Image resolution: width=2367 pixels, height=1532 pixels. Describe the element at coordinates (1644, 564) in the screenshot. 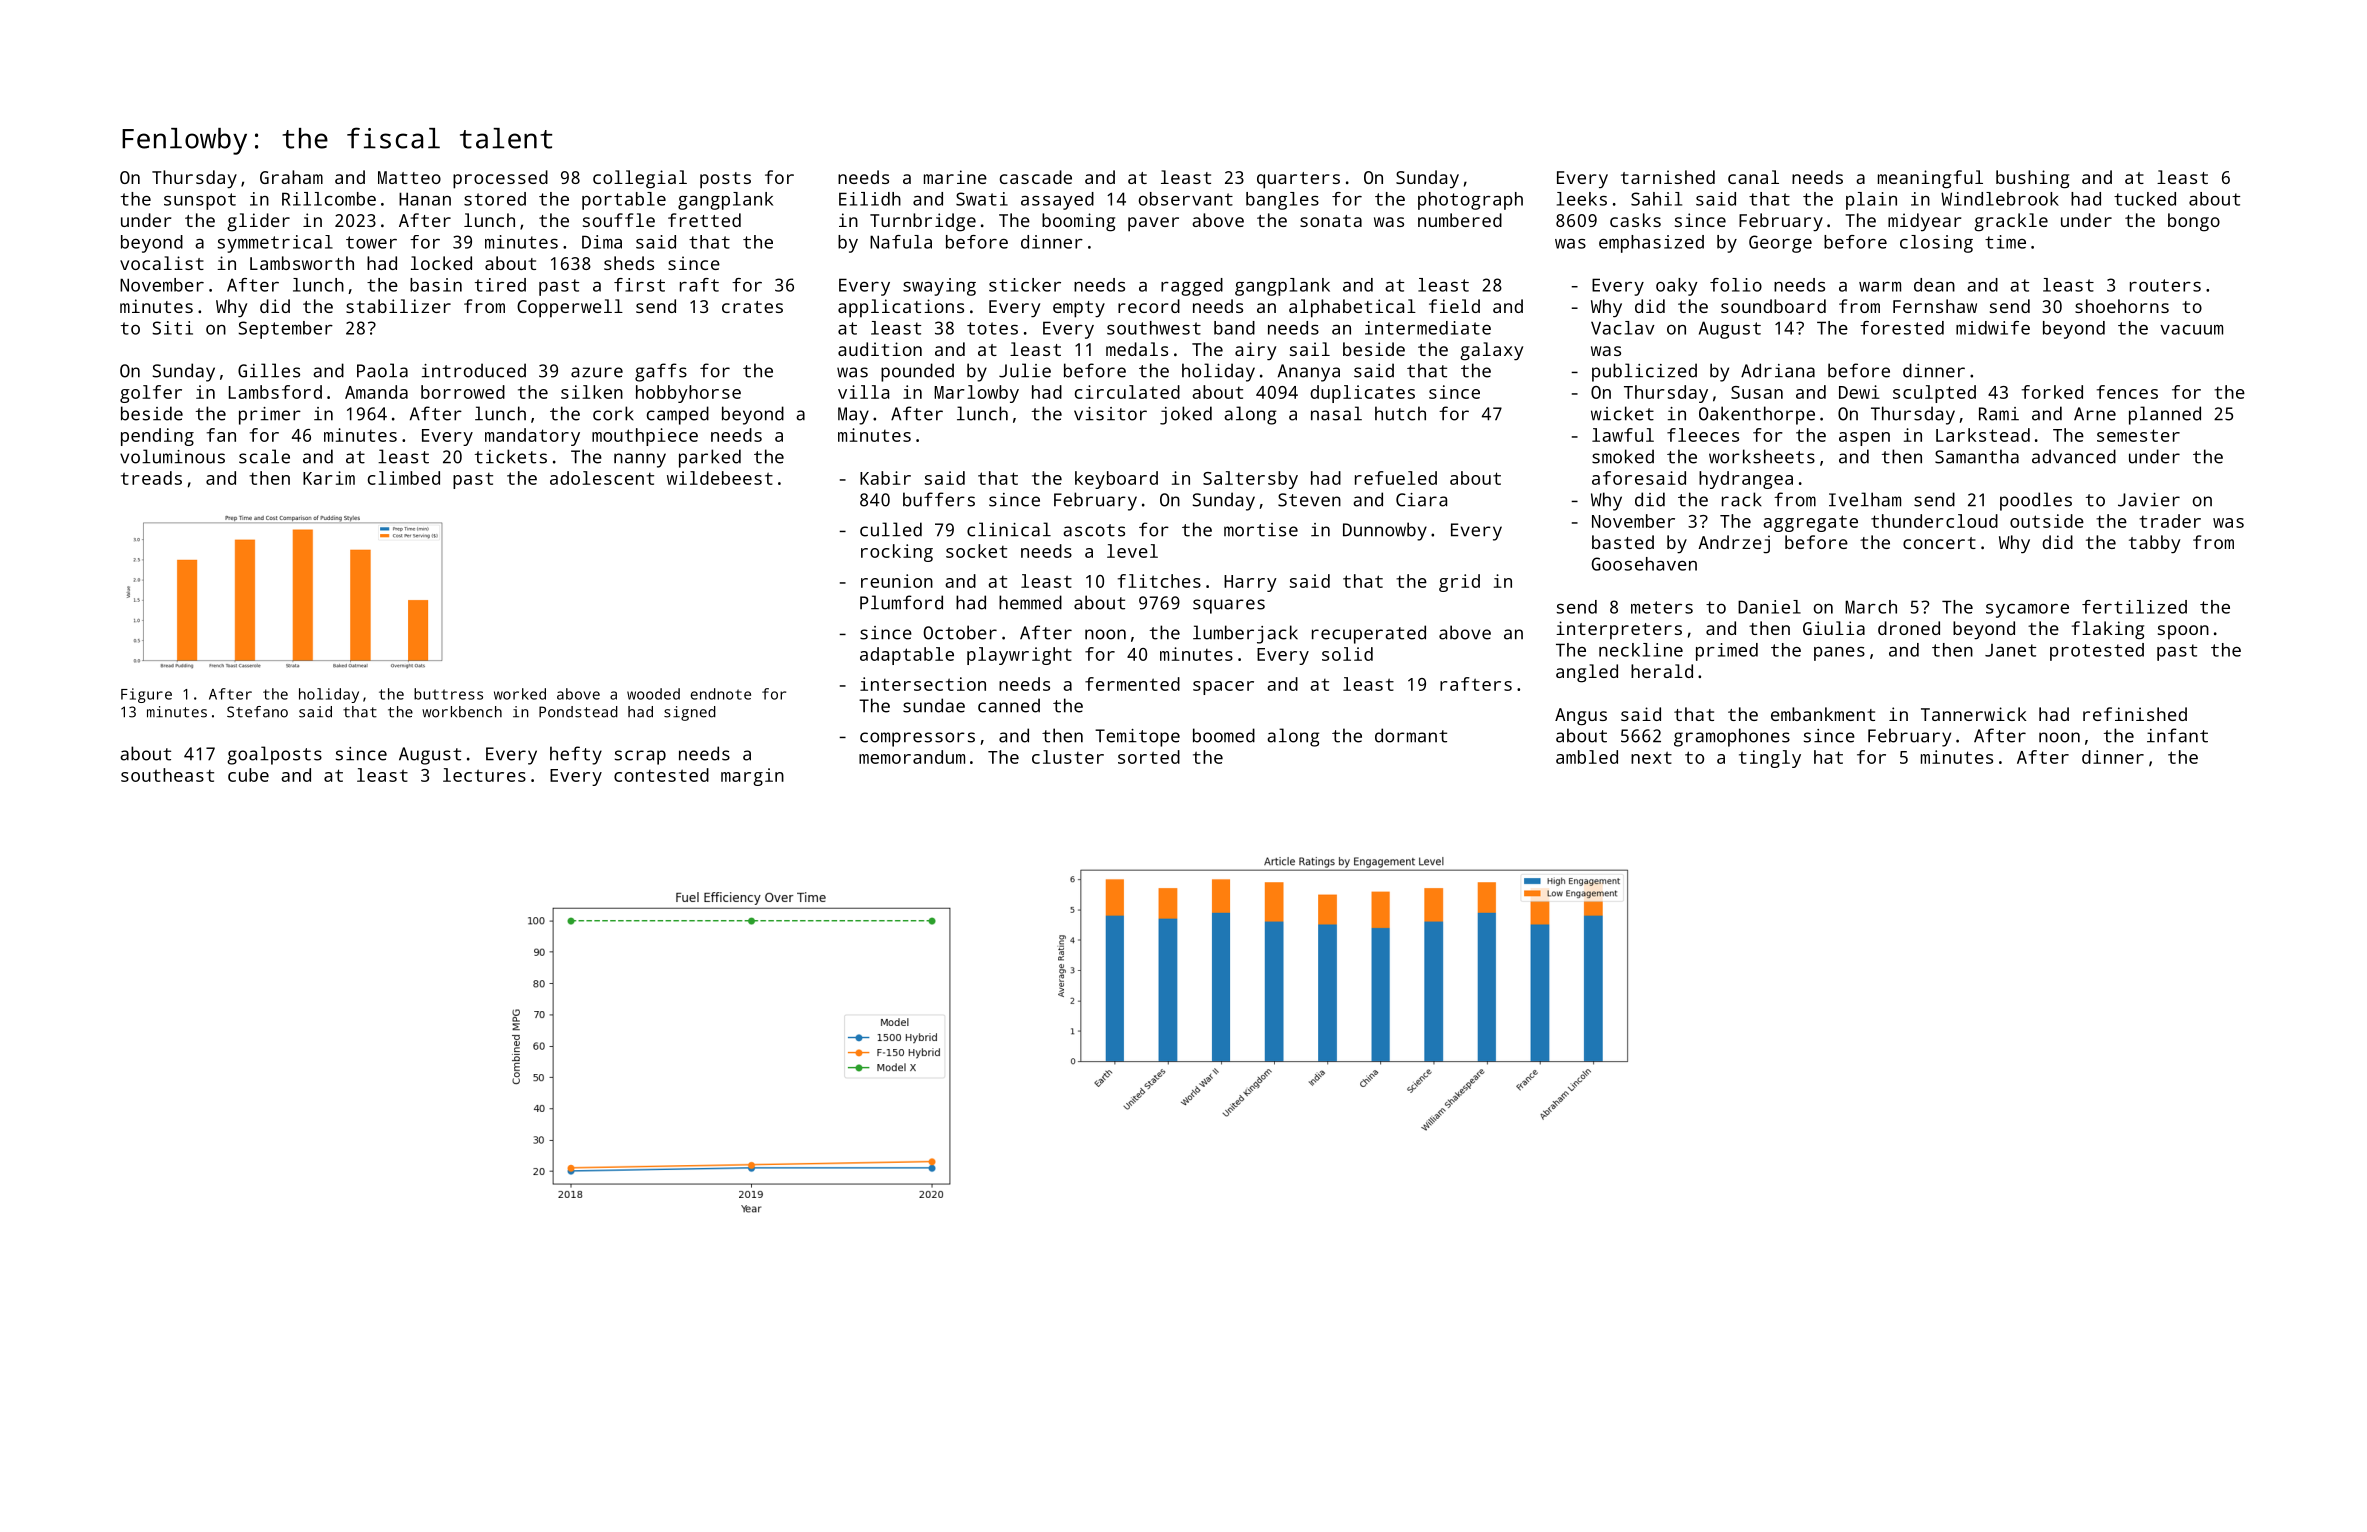

I see `Goosehaven` at that location.
